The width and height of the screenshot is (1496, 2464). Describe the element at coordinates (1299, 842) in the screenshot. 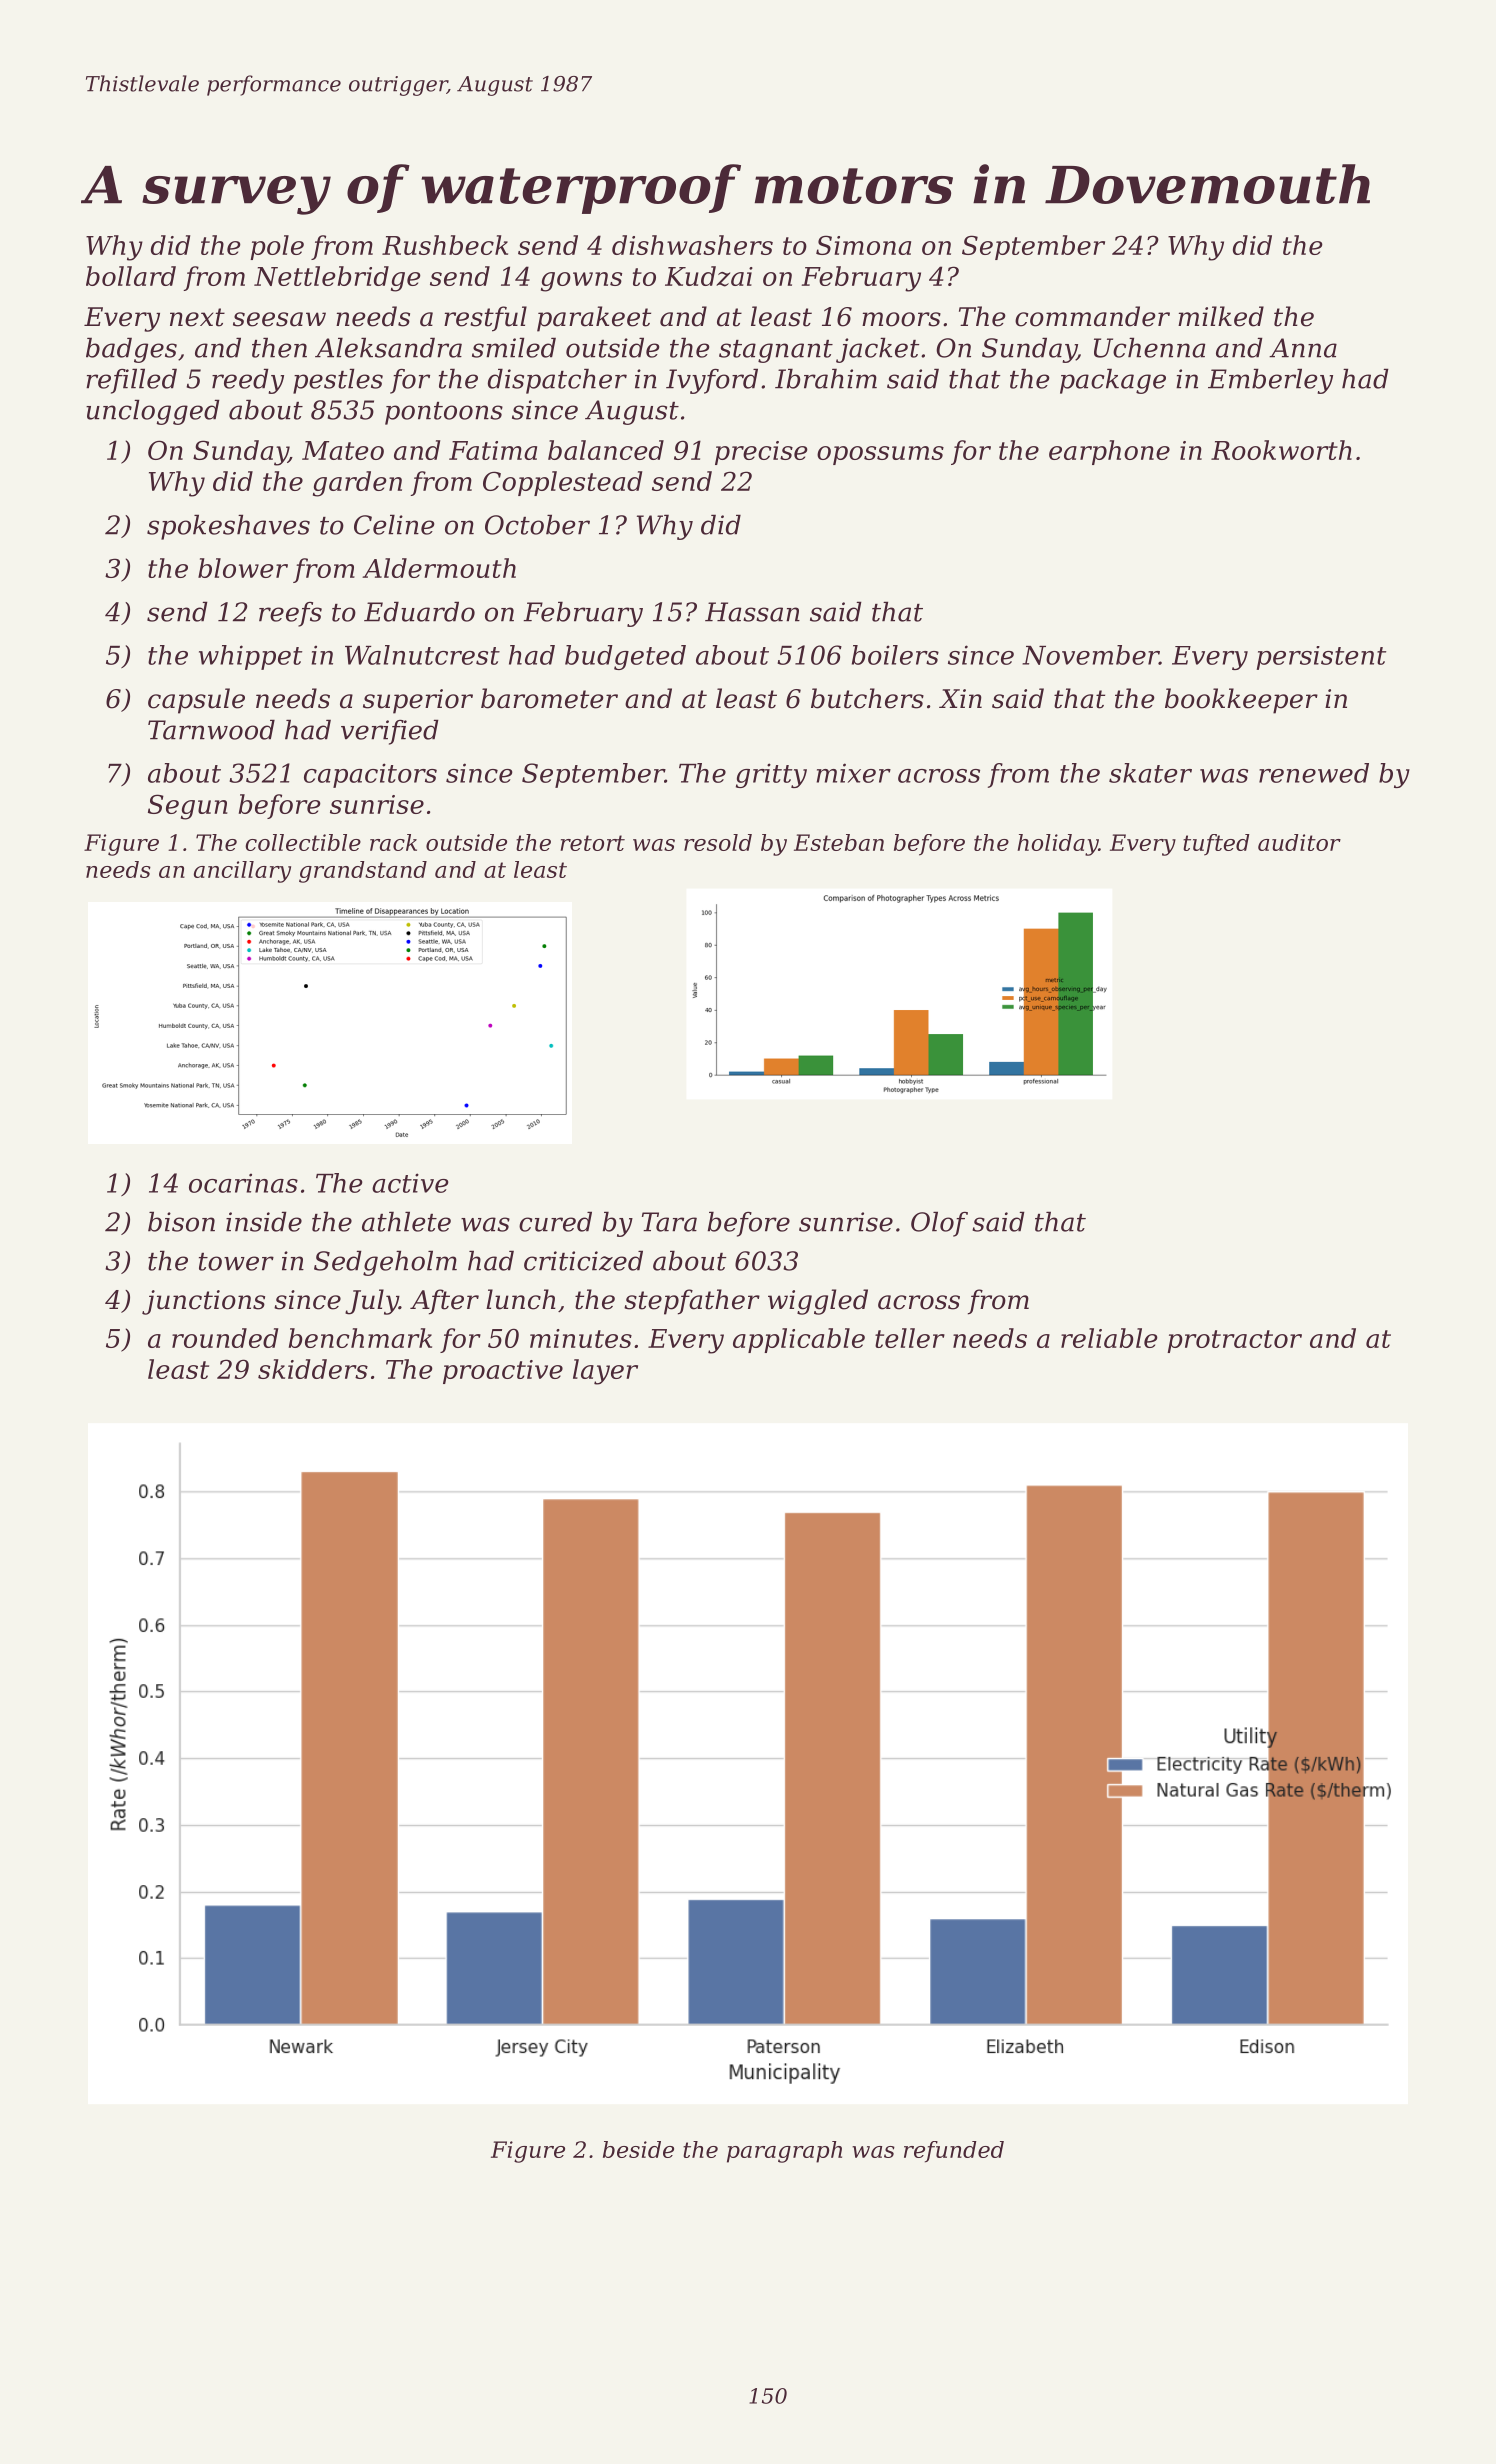

I see `auditor` at that location.
